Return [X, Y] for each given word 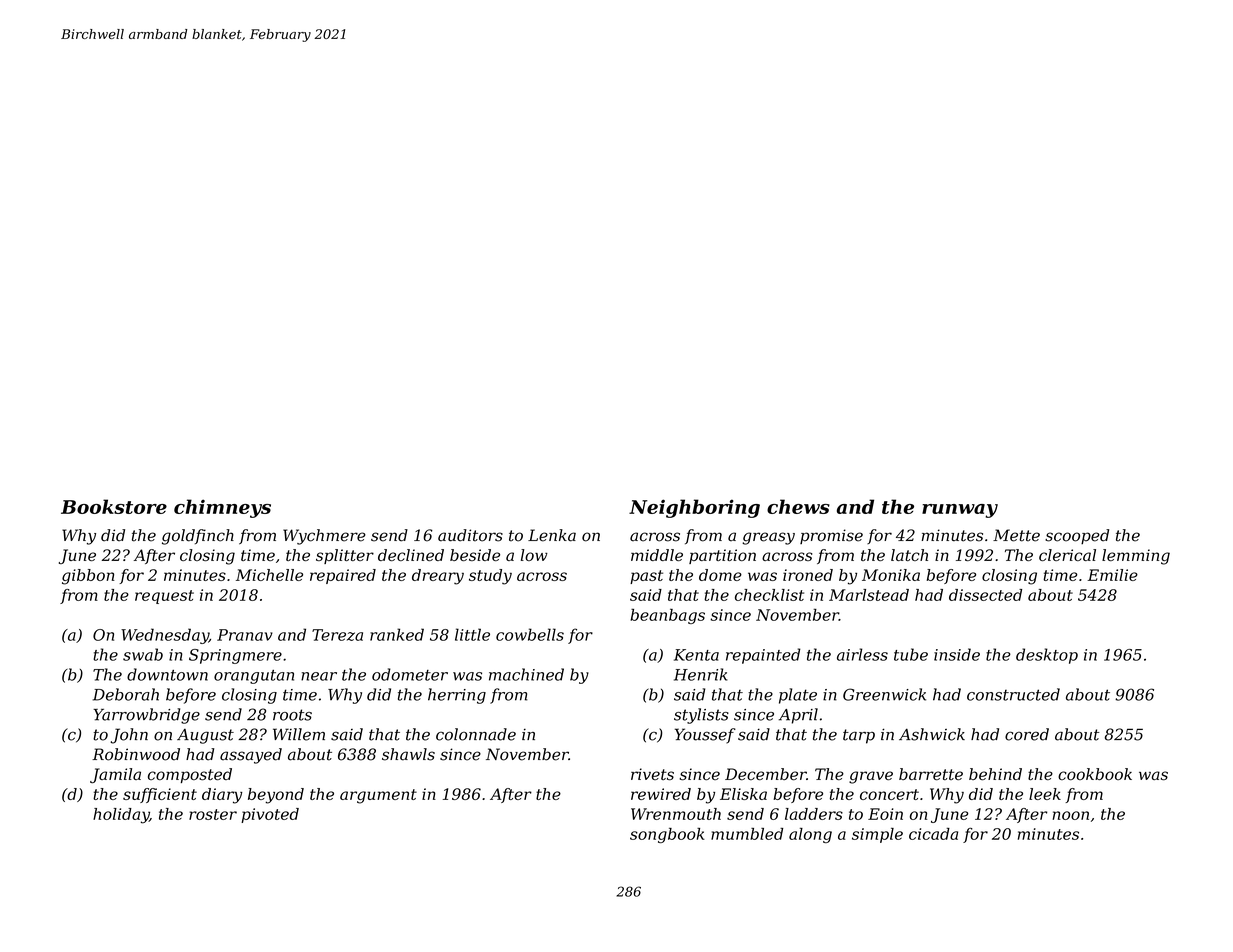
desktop [1047, 656]
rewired [661, 794]
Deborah [126, 694]
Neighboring [694, 508]
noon [1070, 815]
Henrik [700, 674]
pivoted [270, 815]
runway [960, 511]
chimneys [222, 508]
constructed [1013, 694]
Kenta [696, 655]
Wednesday [165, 636]
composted [190, 775]
